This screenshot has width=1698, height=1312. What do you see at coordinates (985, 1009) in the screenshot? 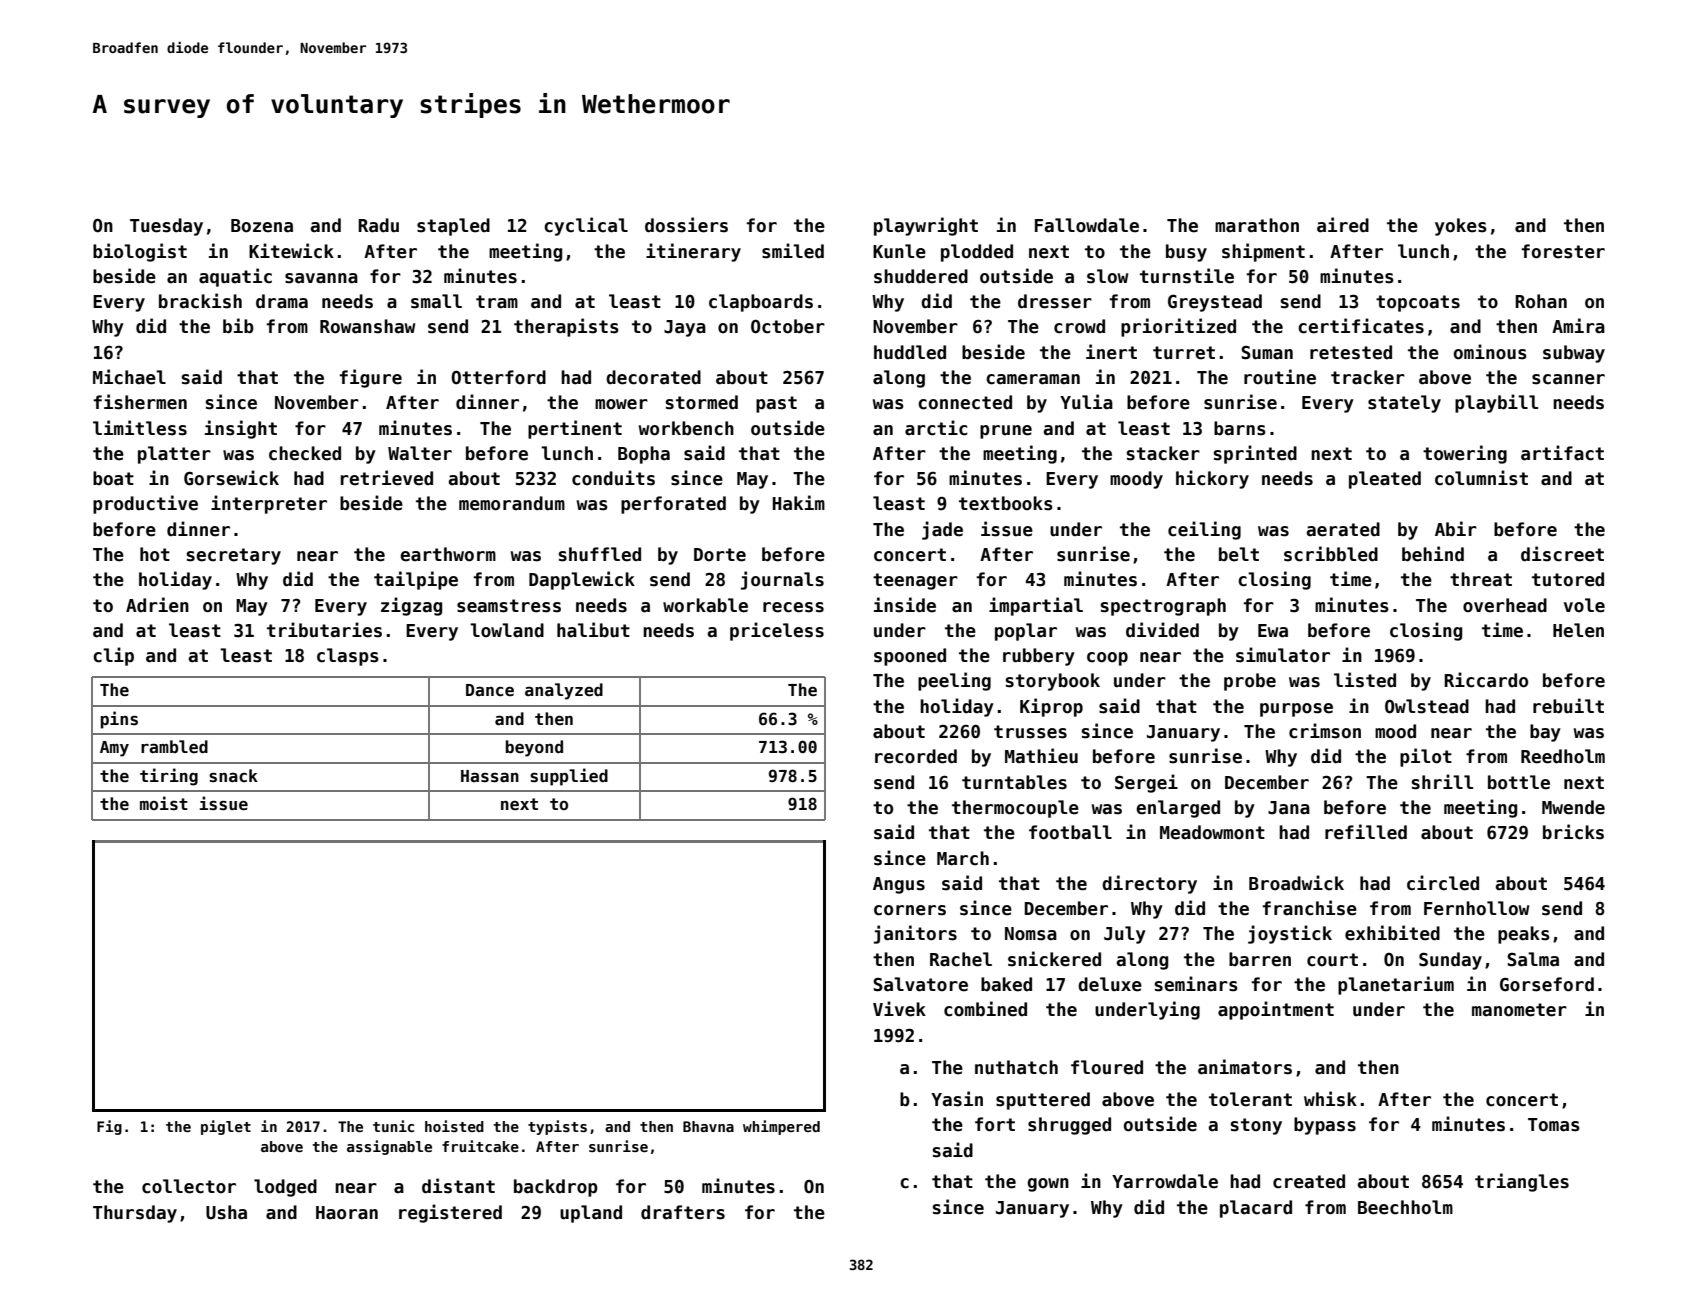
I see `combined` at bounding box center [985, 1009].
